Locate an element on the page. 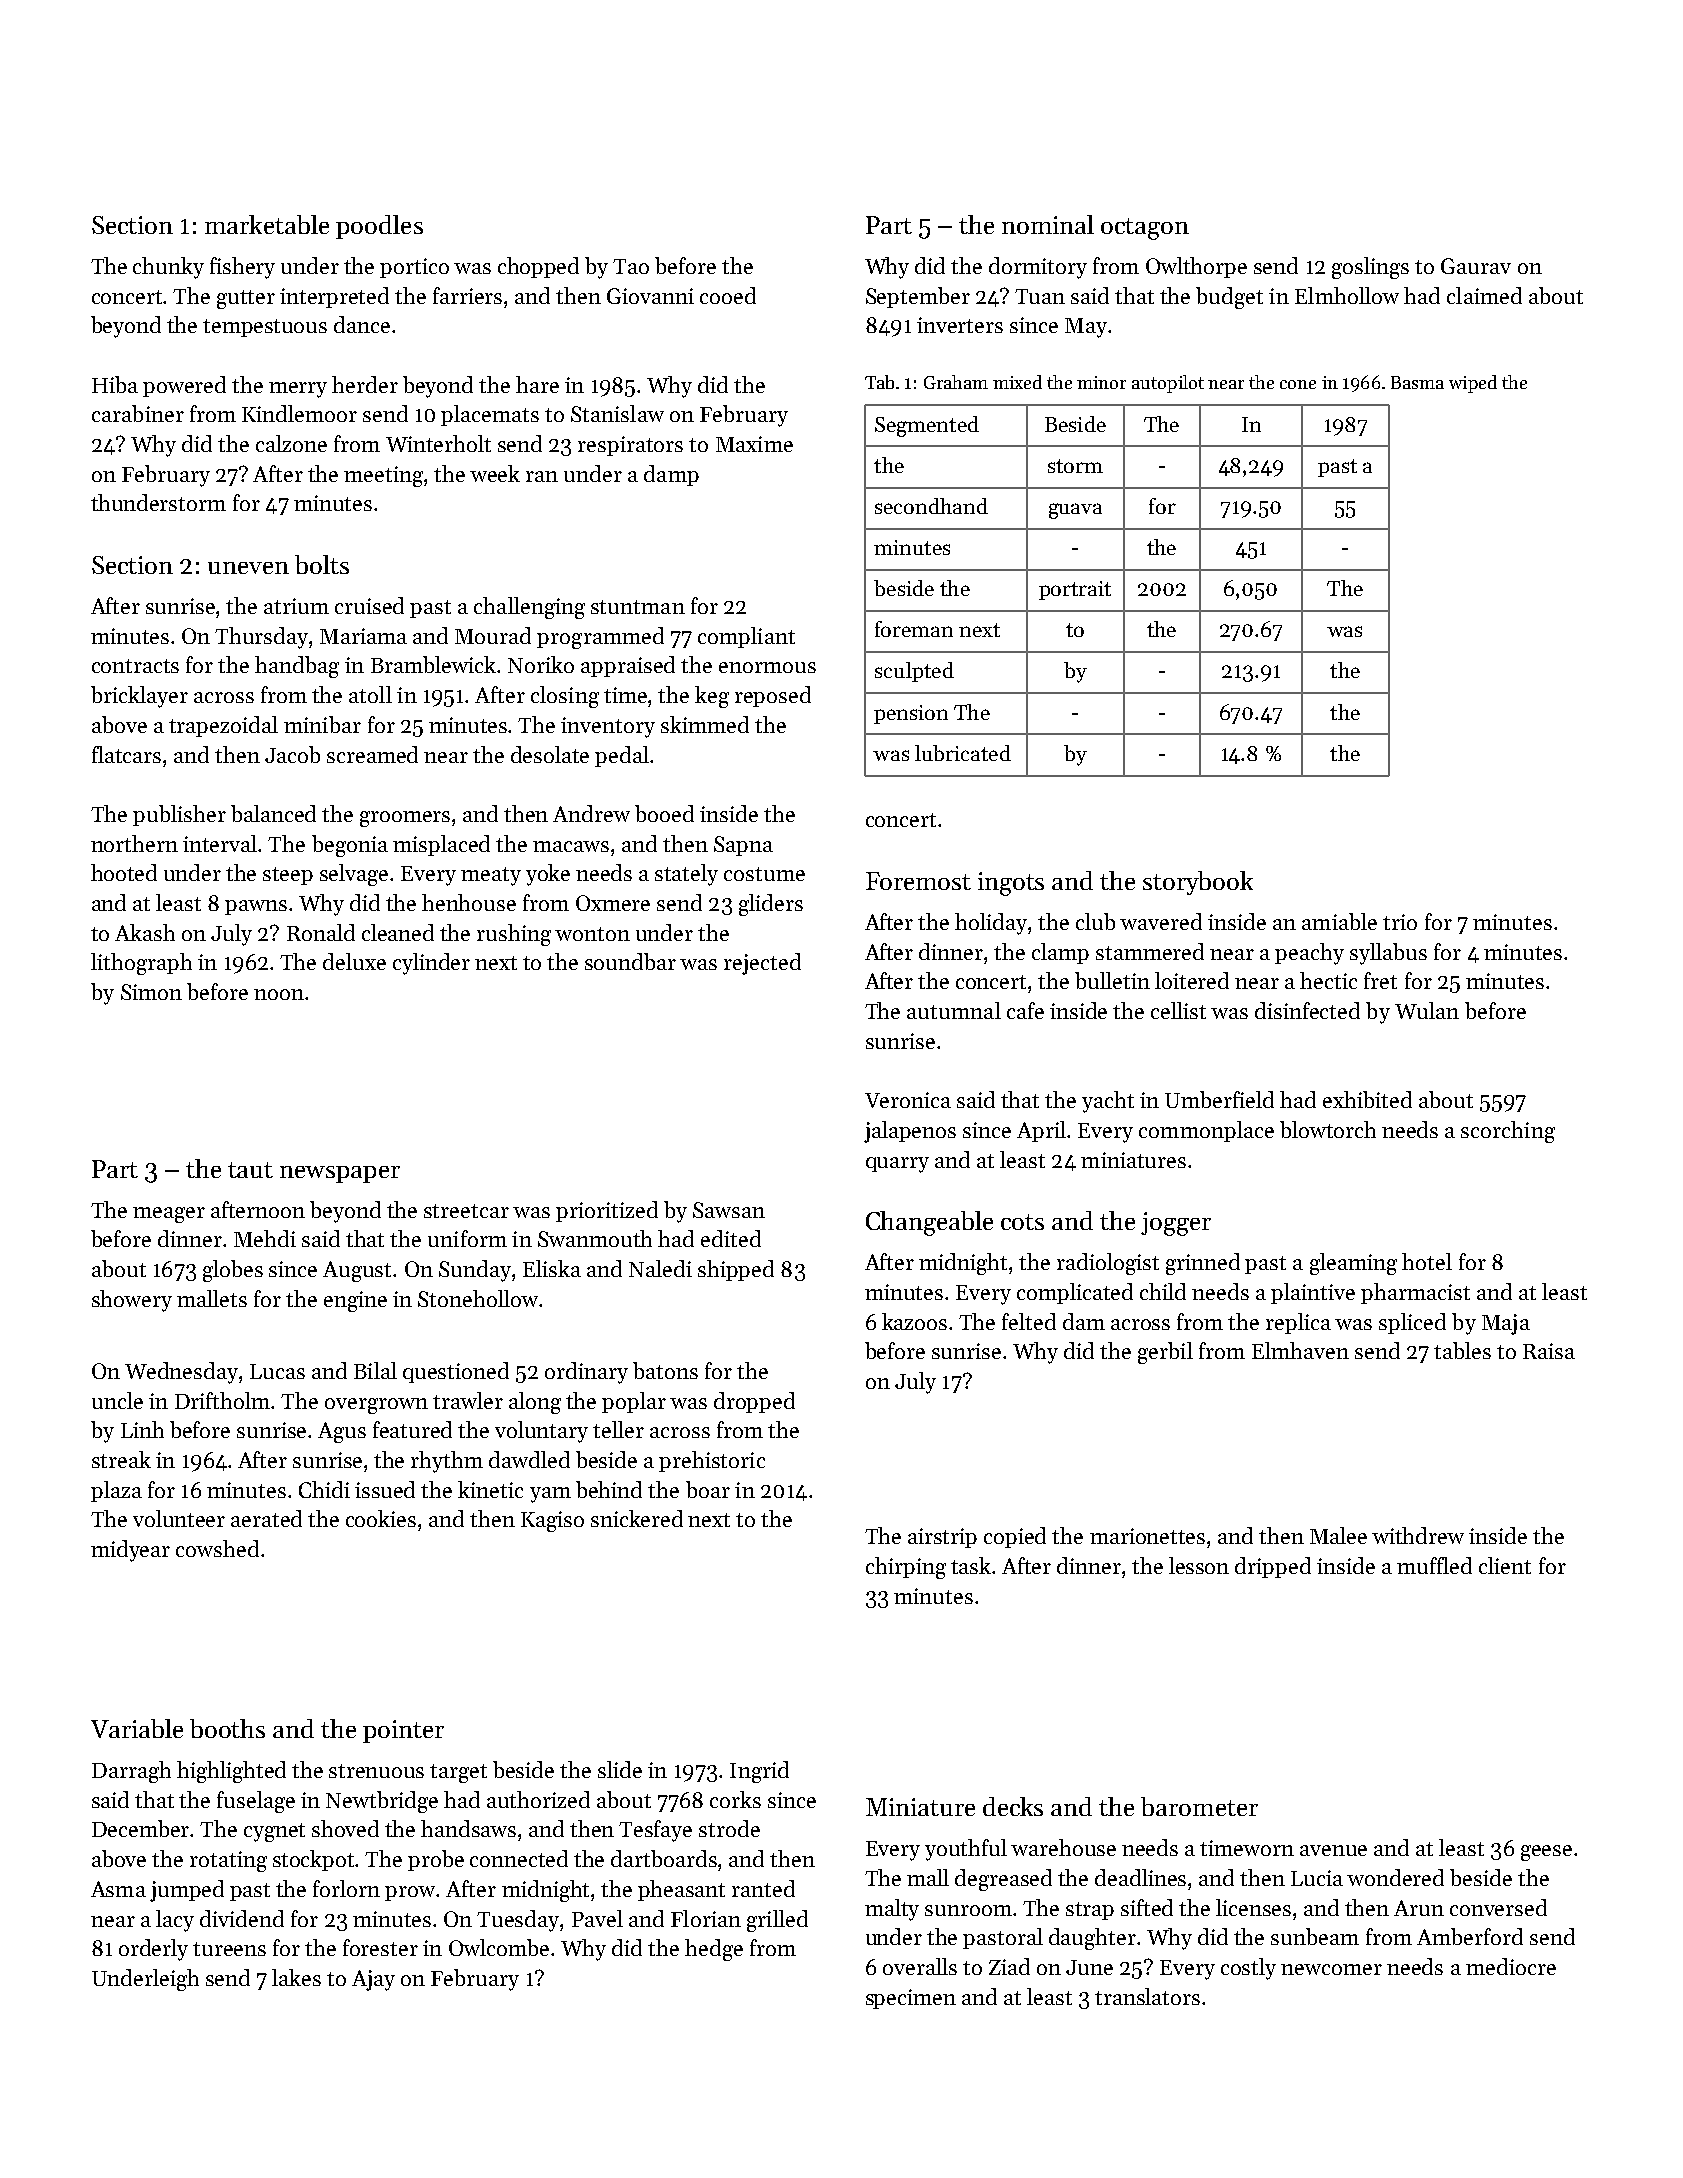 Image resolution: width=1683 pixels, height=2178 pixels. Tao is located at coordinates (631, 266).
